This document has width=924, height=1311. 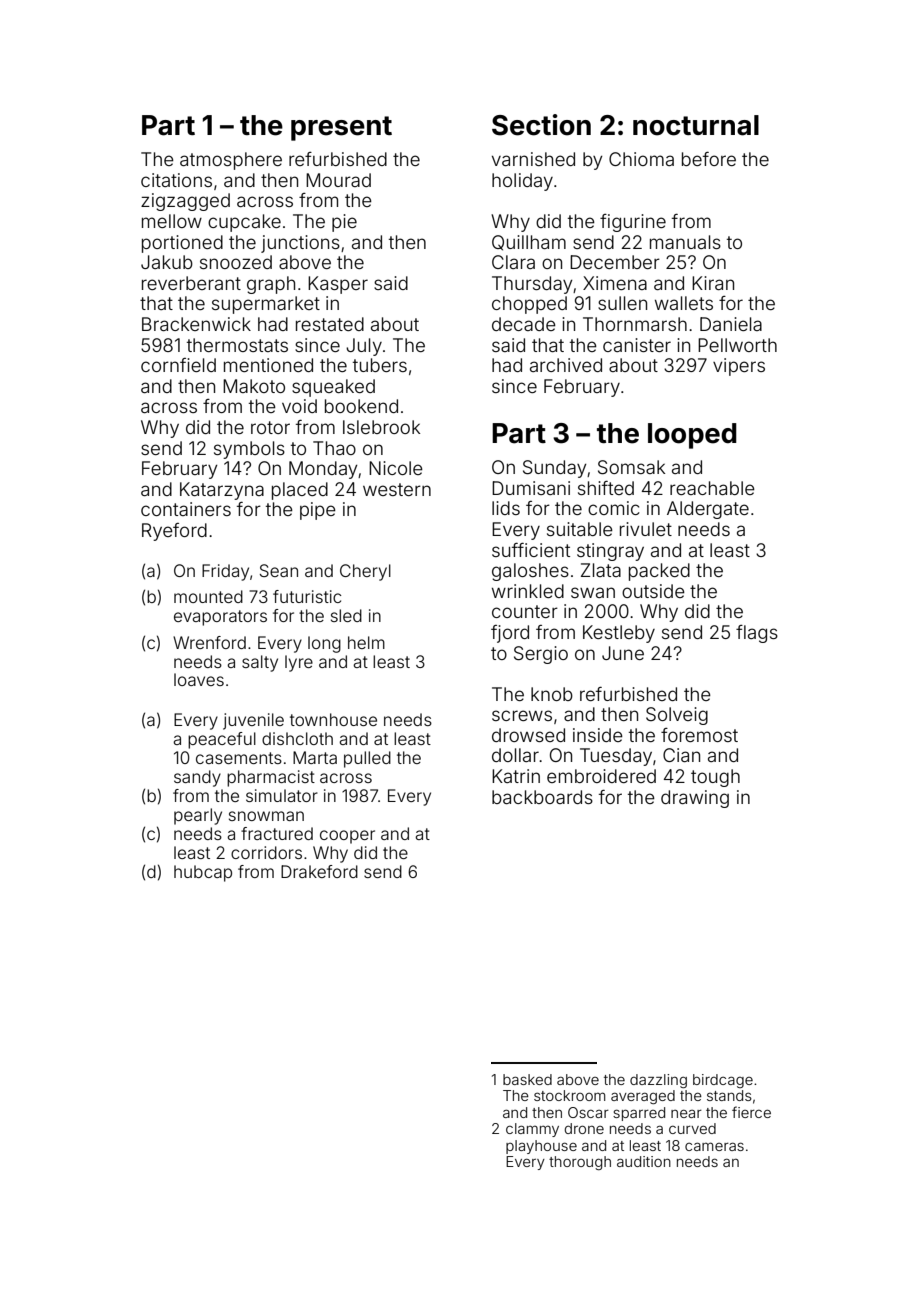 What do you see at coordinates (532, 1130) in the document?
I see `clammy` at bounding box center [532, 1130].
